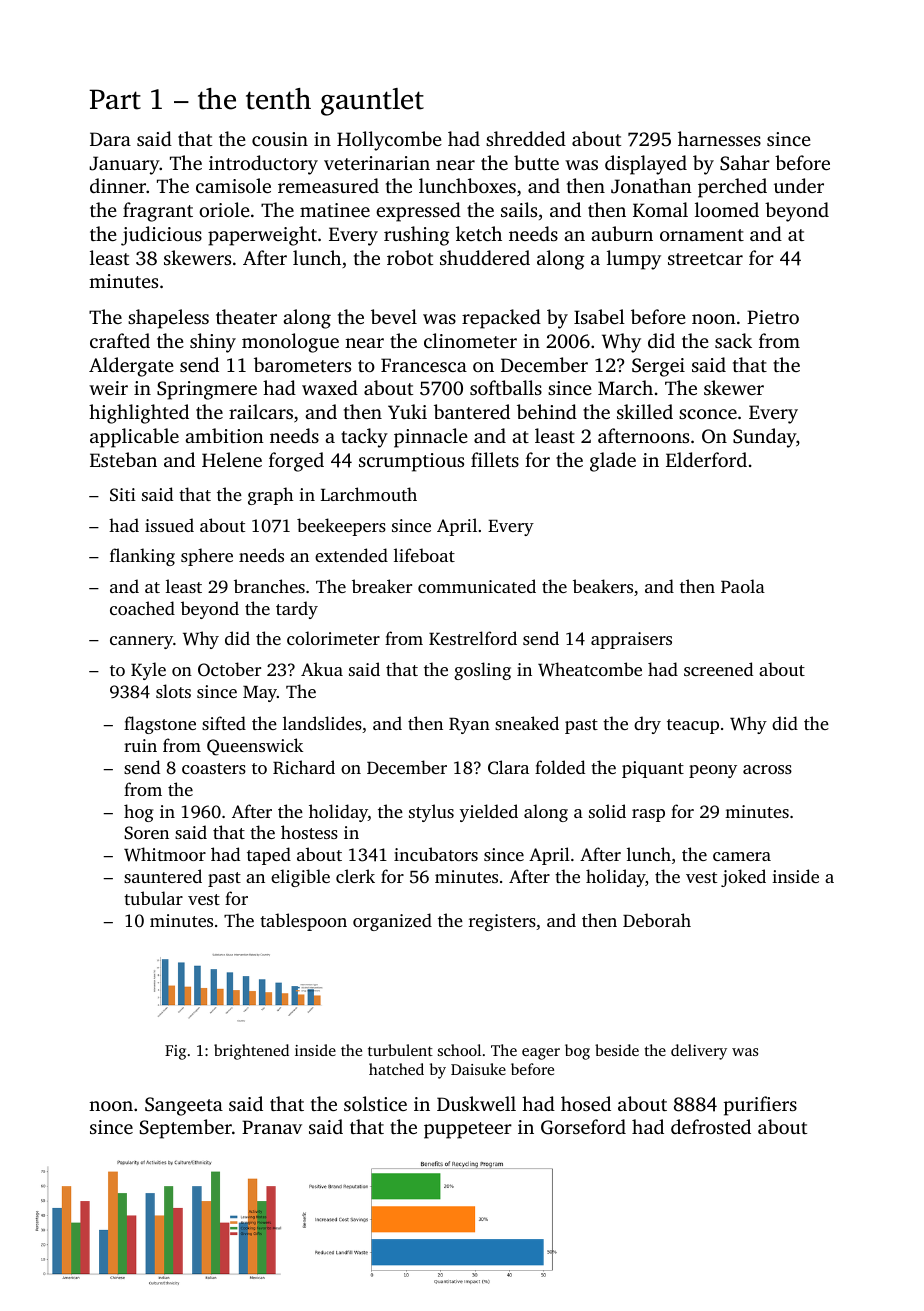 The image size is (924, 1311). Describe the element at coordinates (138, 813) in the screenshot. I see `hog` at that location.
